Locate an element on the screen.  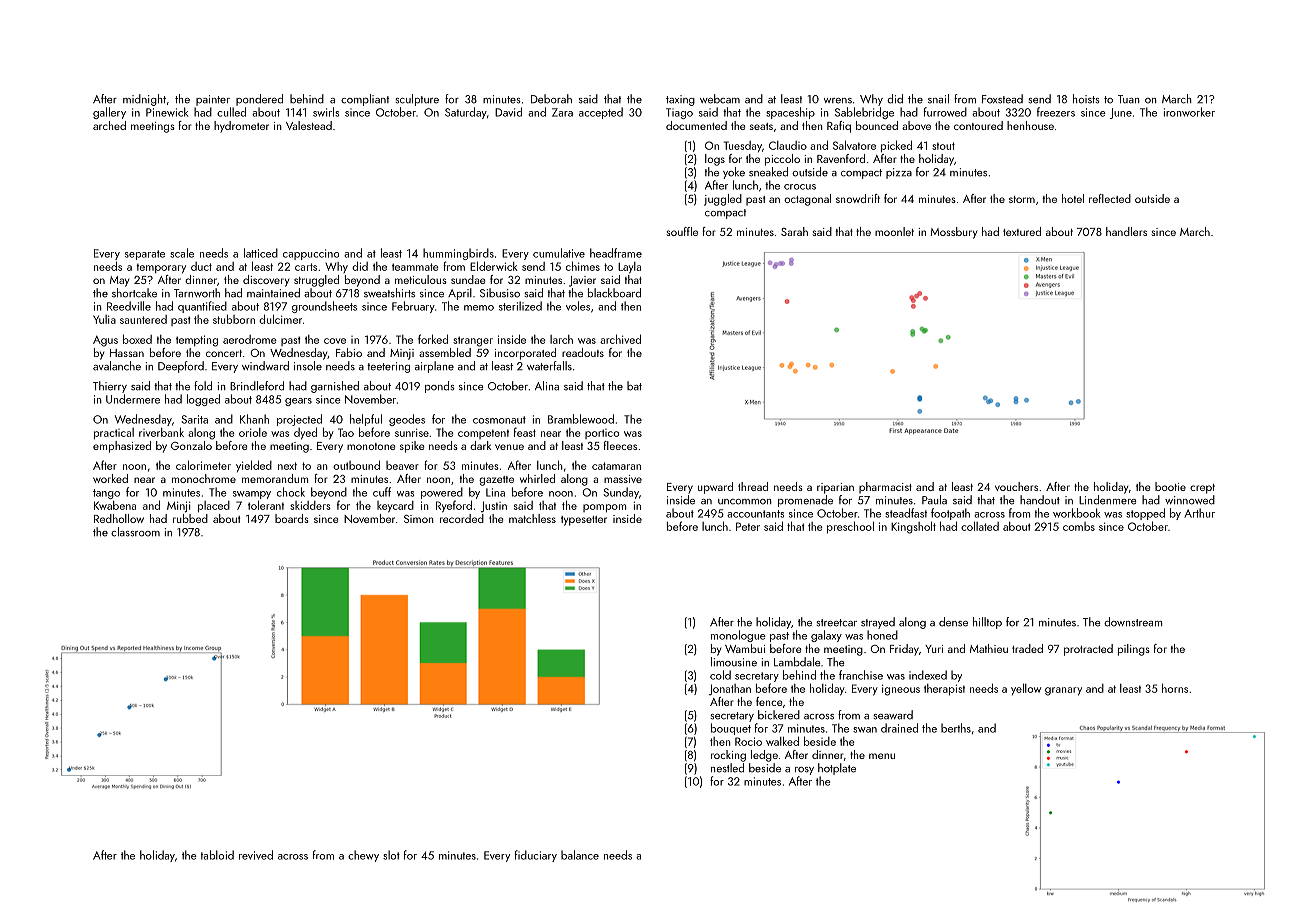
webcam is located at coordinates (720, 99).
